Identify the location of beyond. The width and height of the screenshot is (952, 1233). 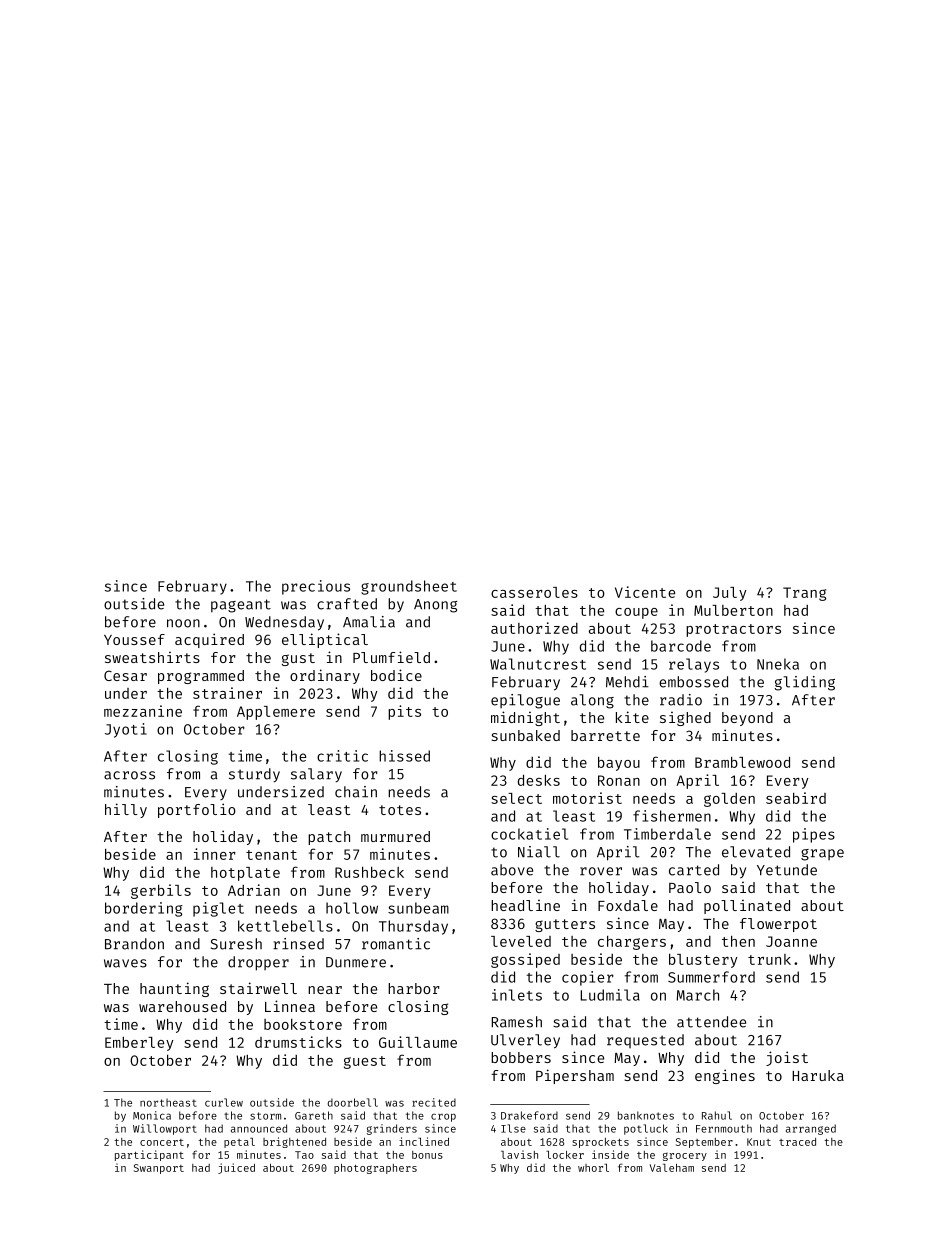
(747, 719).
